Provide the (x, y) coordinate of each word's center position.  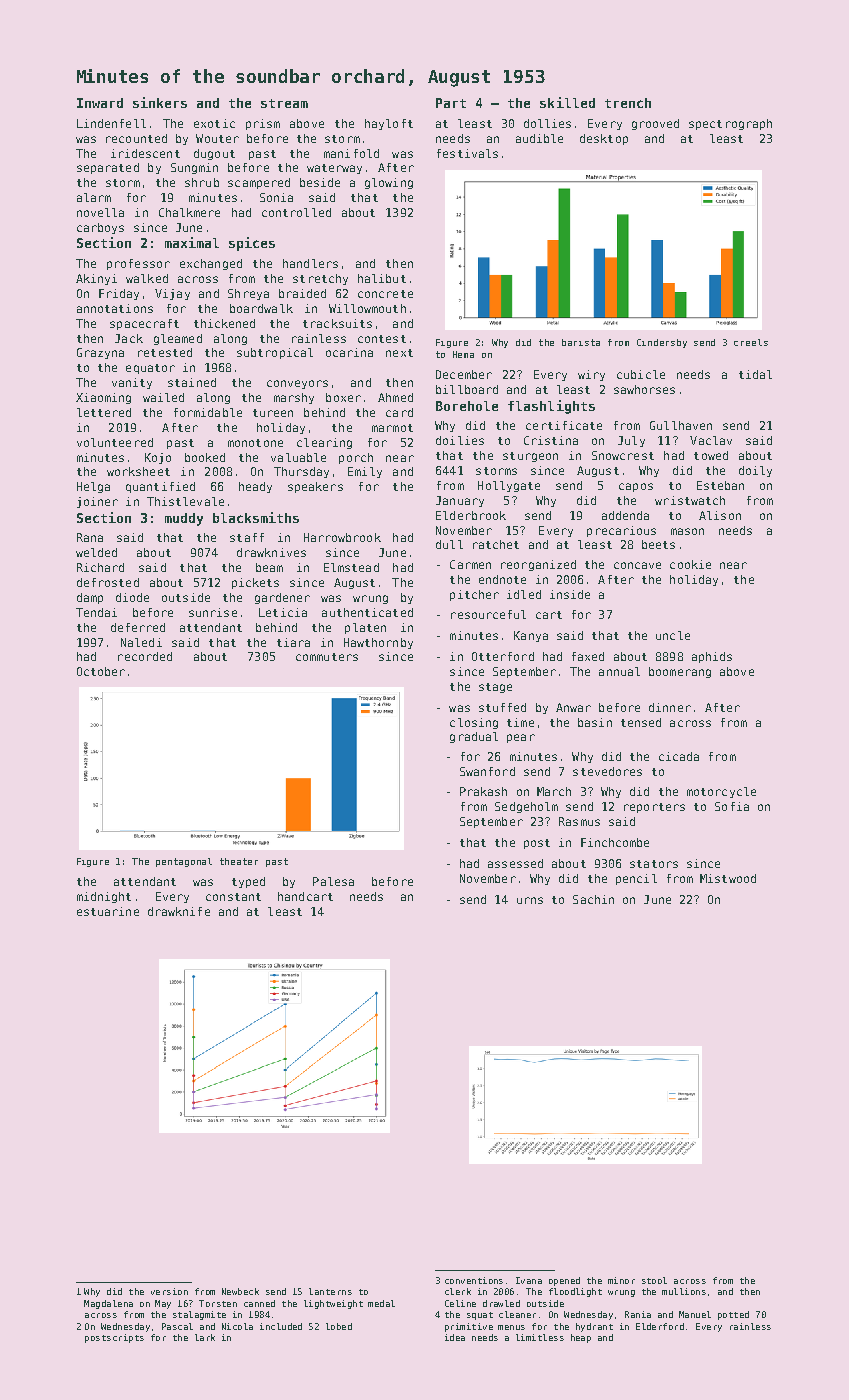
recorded (145, 656)
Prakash (483, 791)
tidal (755, 374)
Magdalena (108, 1304)
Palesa (333, 881)
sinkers (160, 102)
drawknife (179, 911)
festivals (467, 153)
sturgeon (530, 457)
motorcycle (721, 792)
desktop (604, 139)
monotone (255, 443)
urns (530, 900)
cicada (679, 756)
